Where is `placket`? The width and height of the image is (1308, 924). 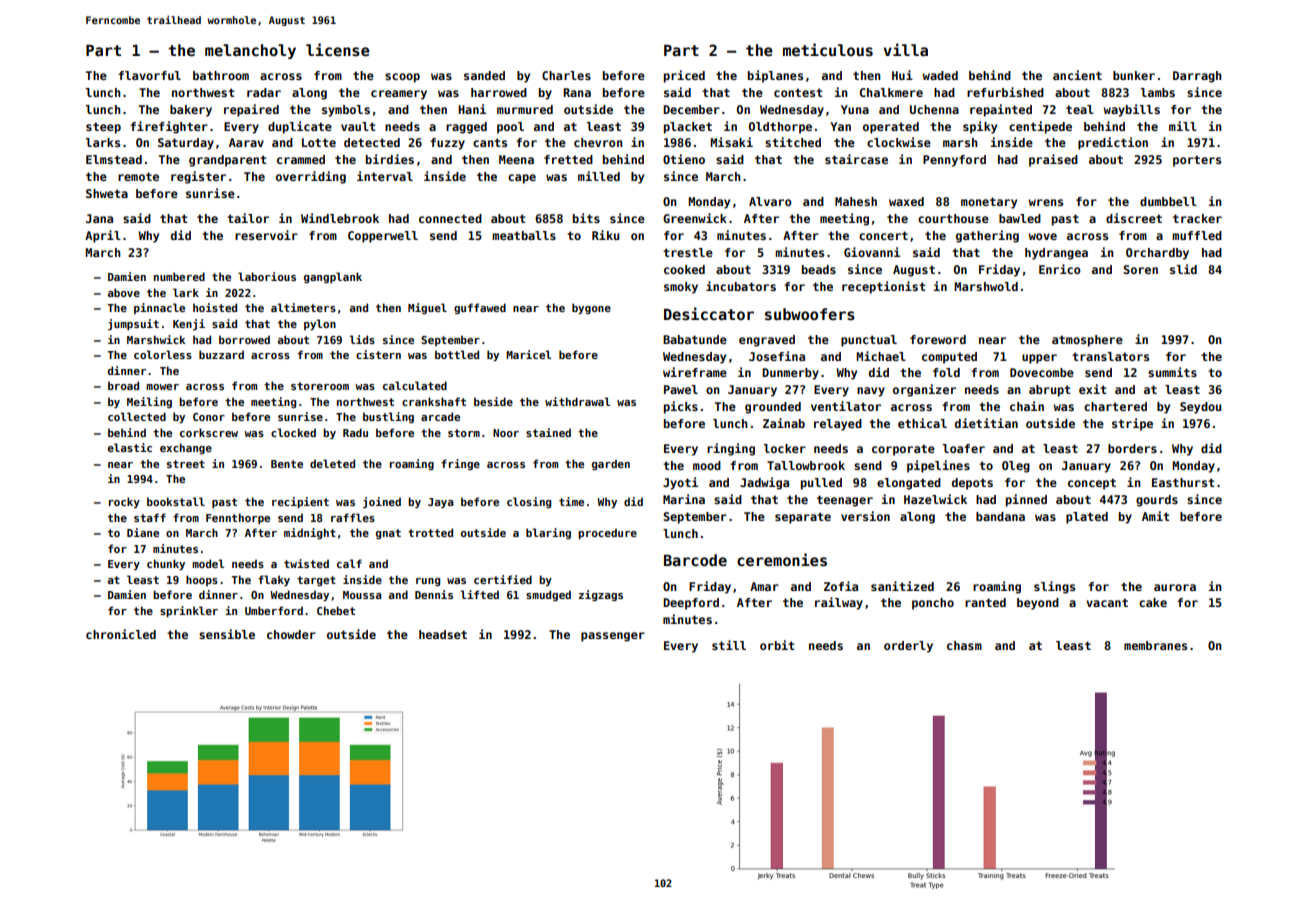
placket is located at coordinates (688, 128).
